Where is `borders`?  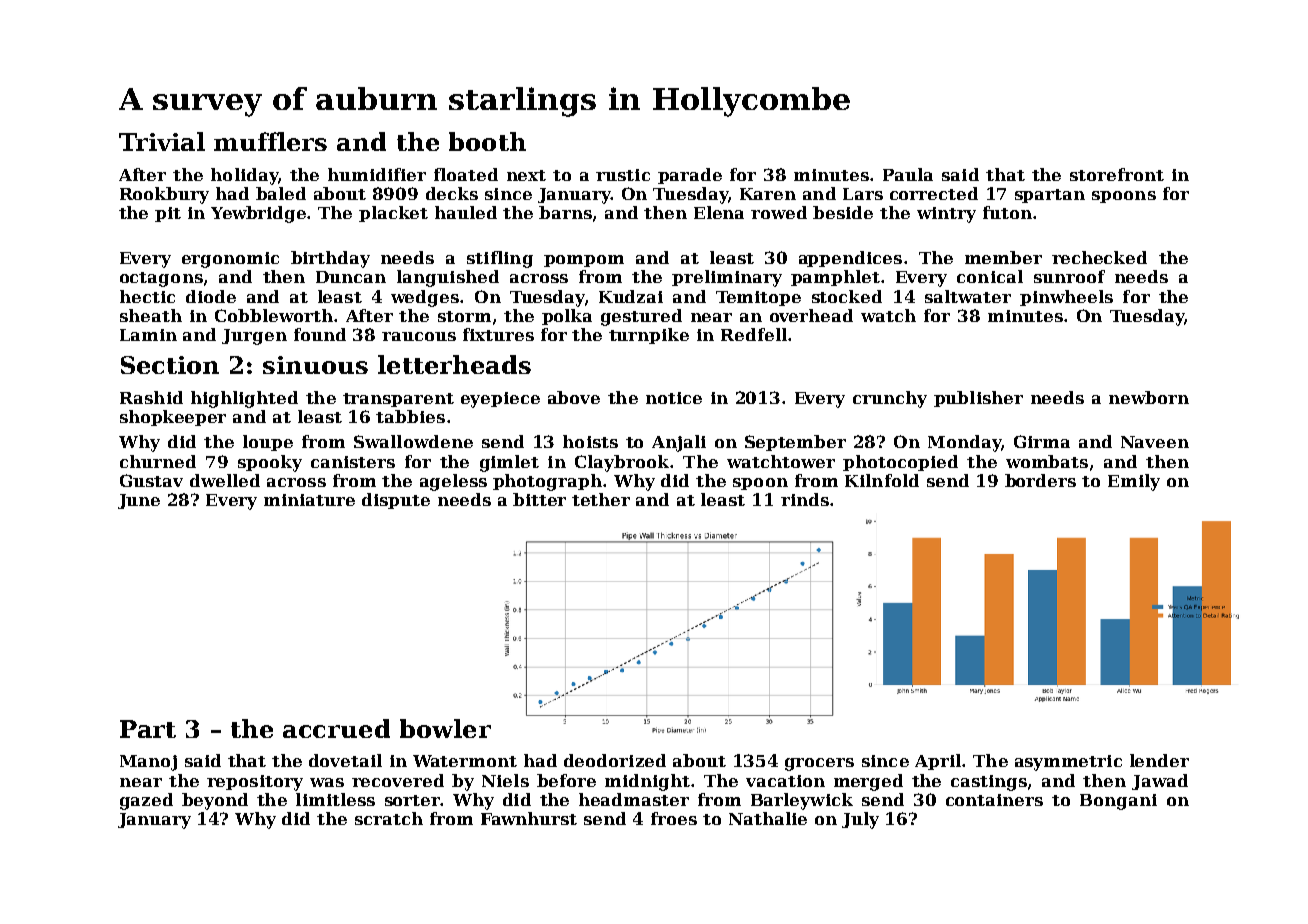 borders is located at coordinates (1040, 480).
